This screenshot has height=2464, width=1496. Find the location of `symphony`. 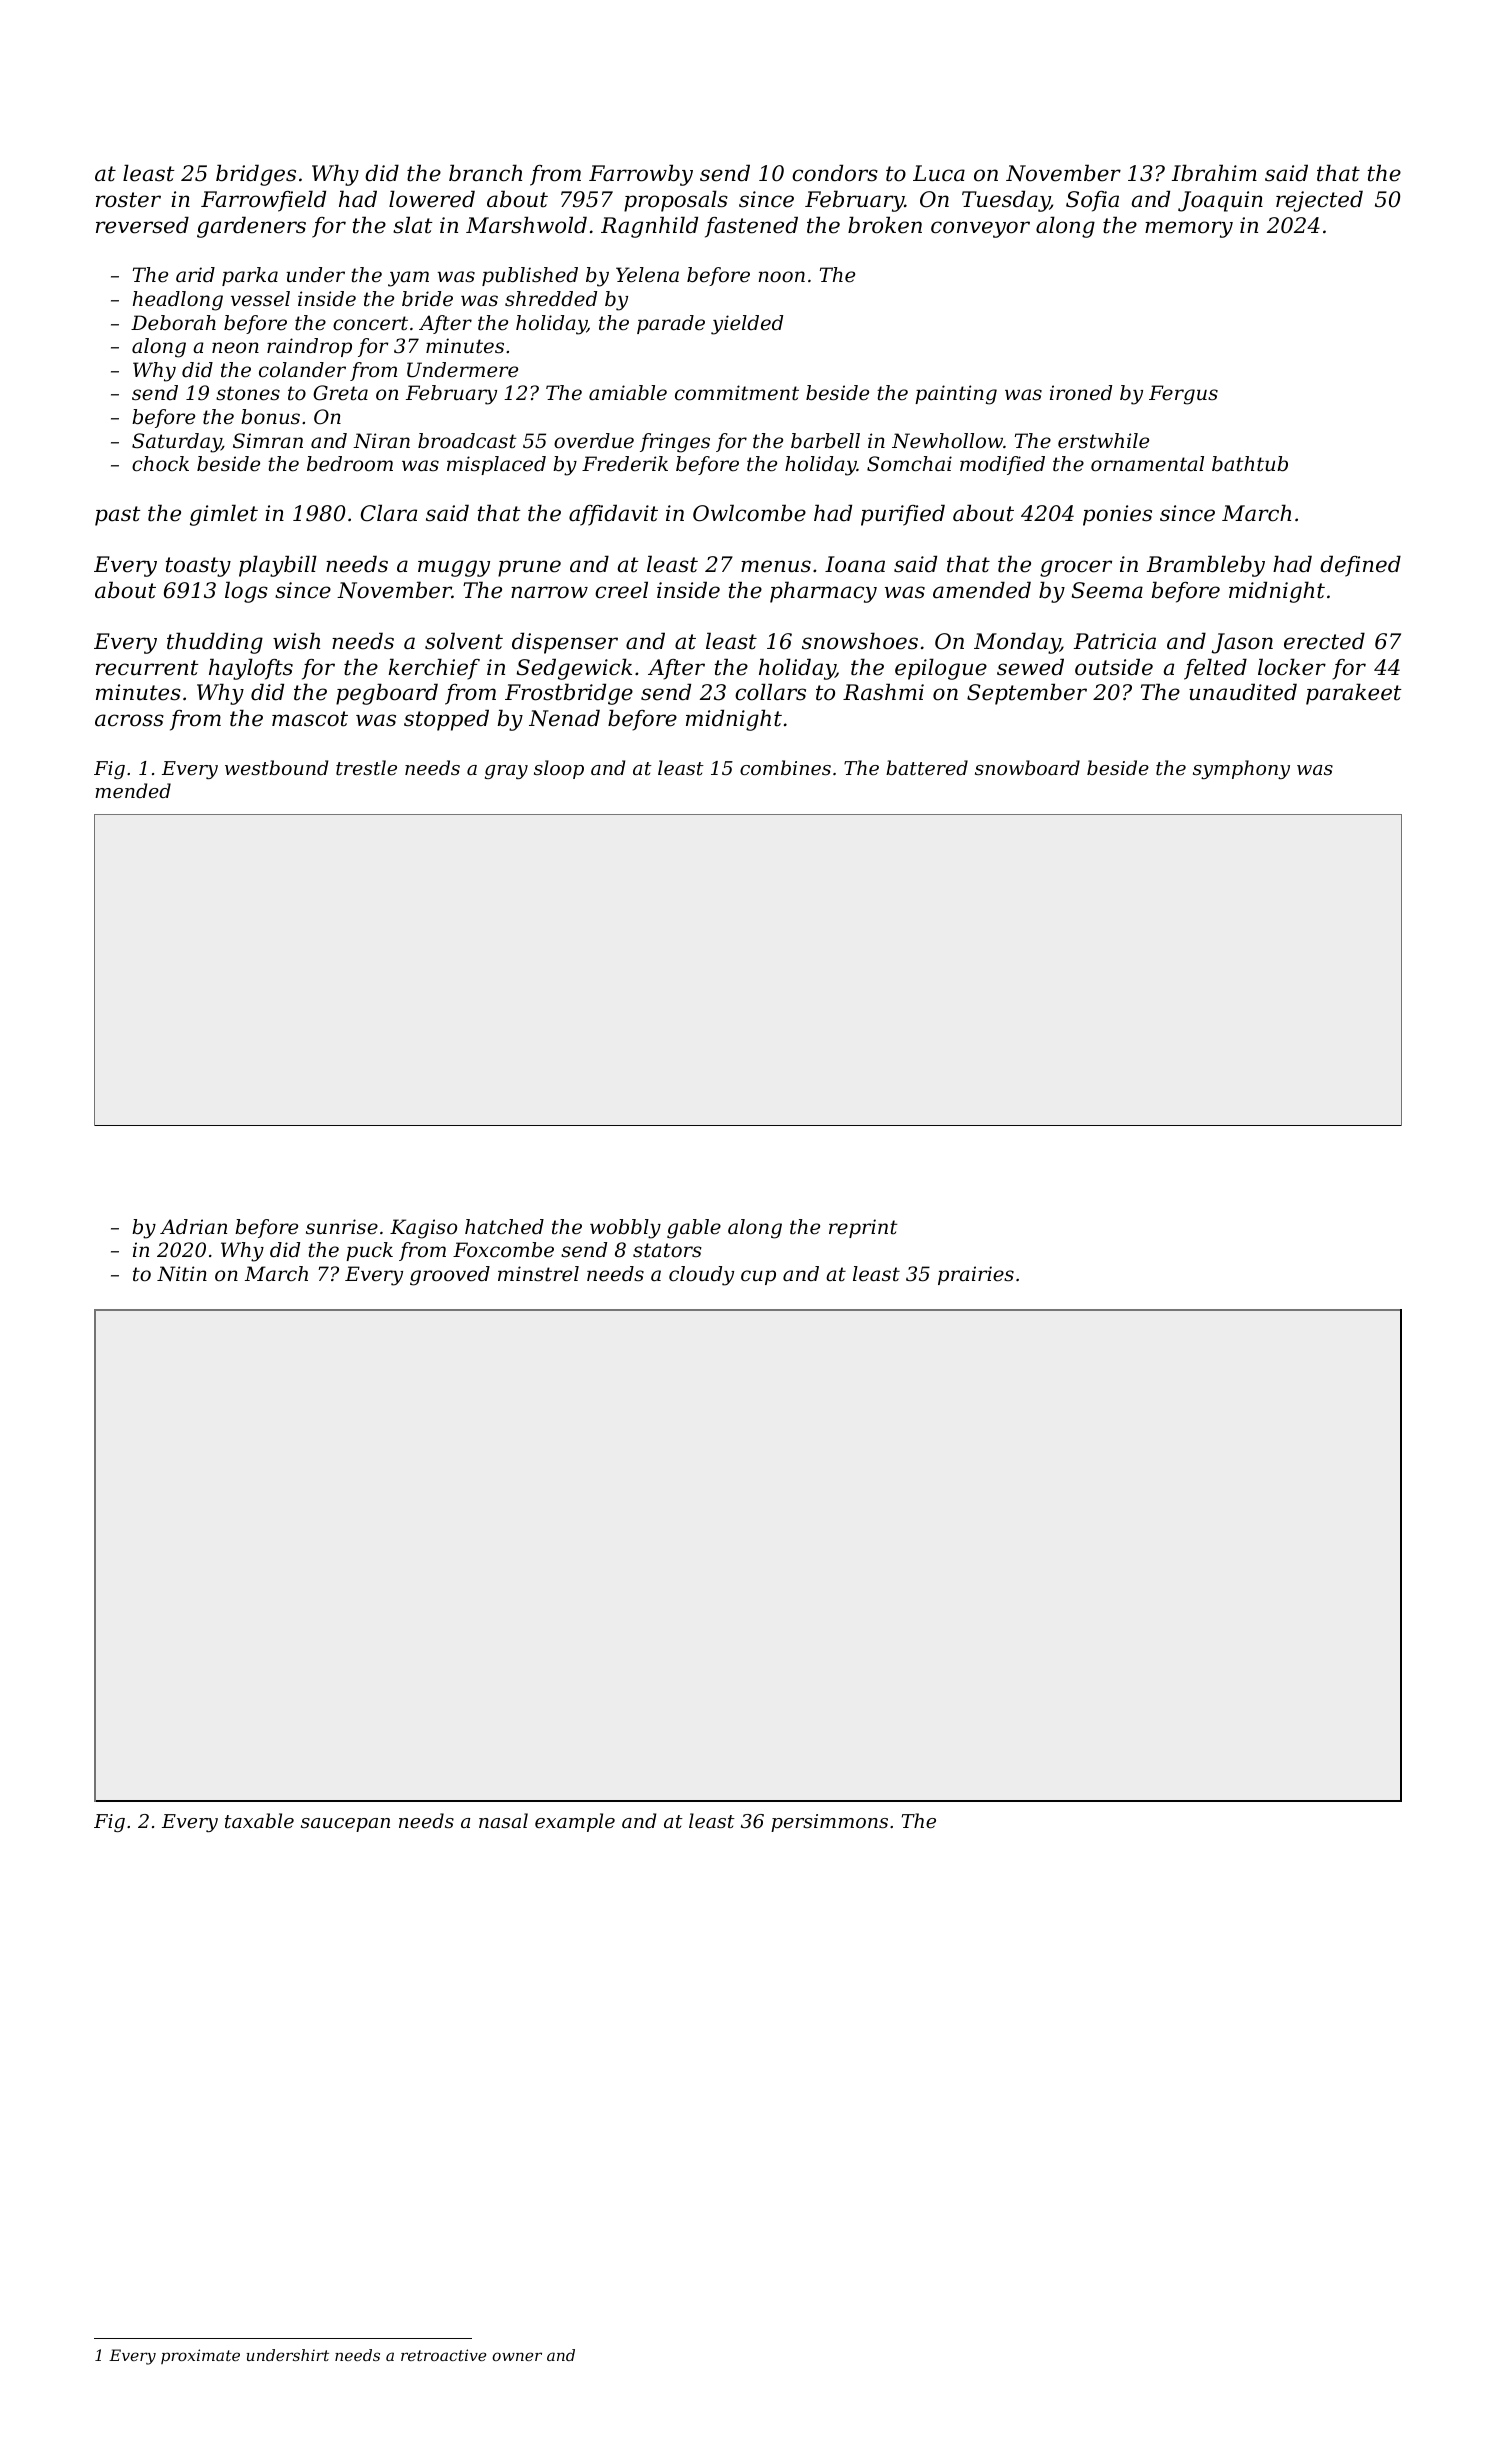

symphony is located at coordinates (1241, 769).
